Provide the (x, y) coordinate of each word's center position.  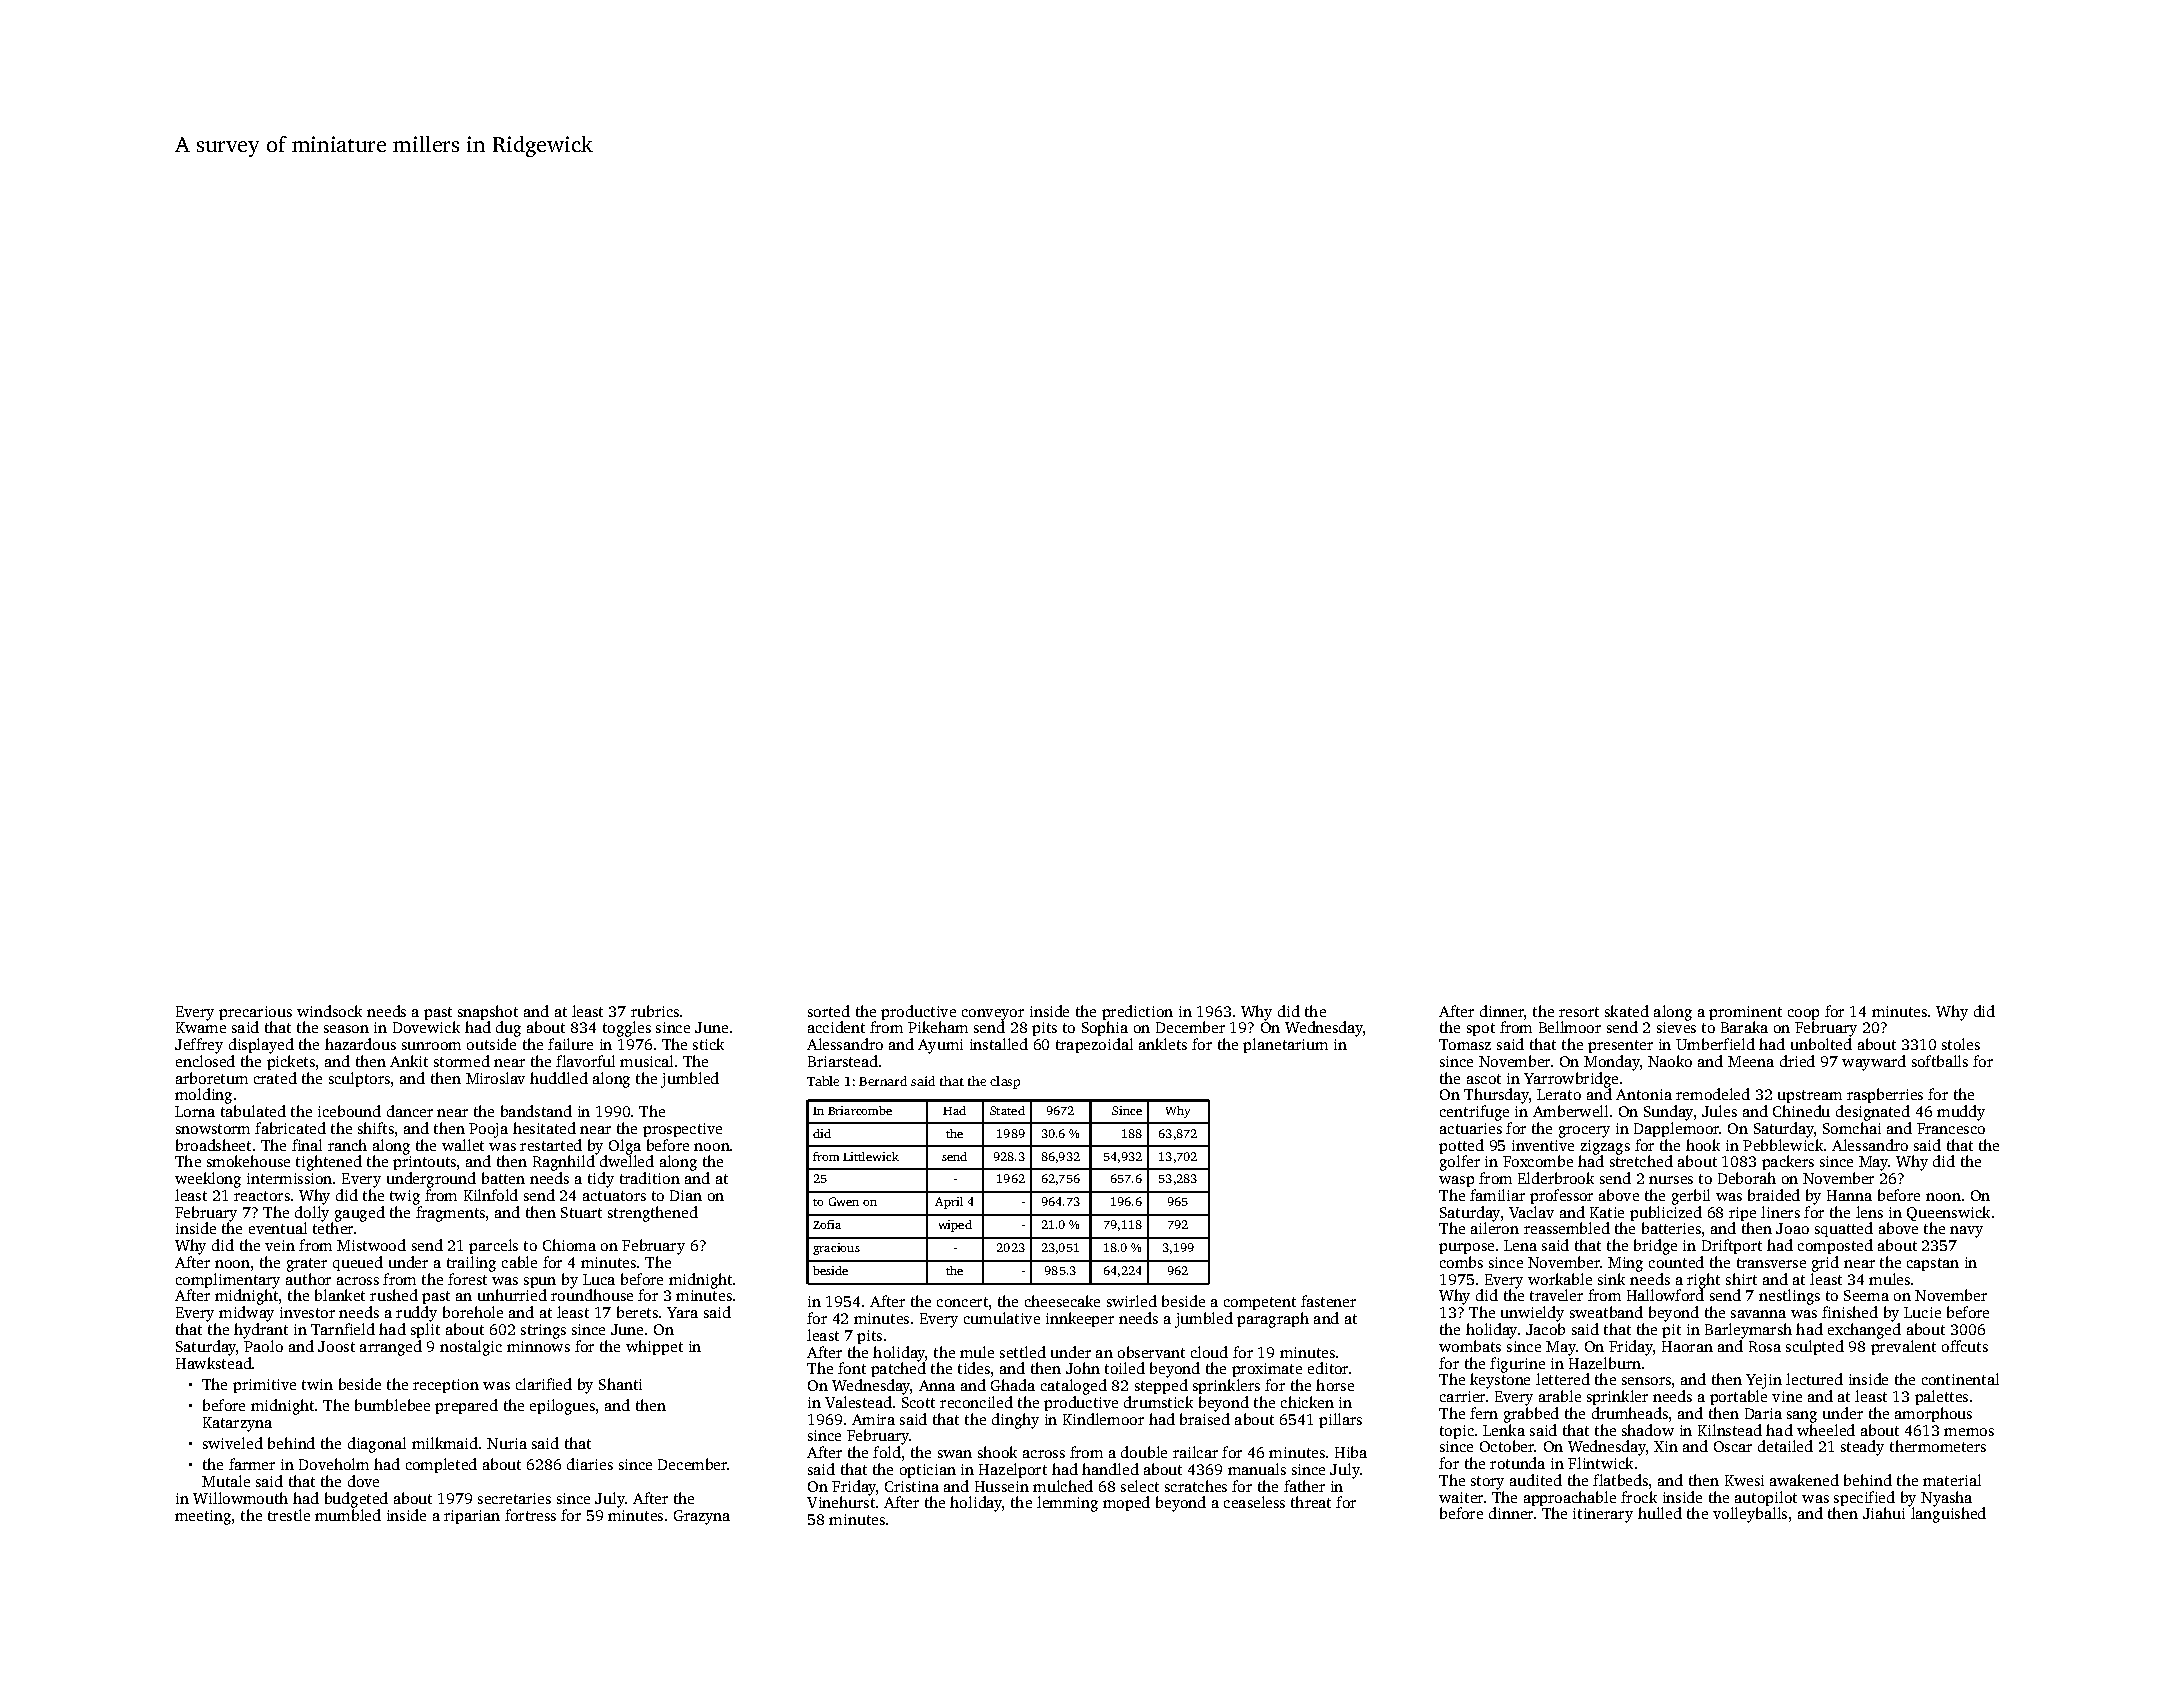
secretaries (514, 1498)
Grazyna (702, 1517)
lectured (1814, 1379)
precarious (255, 1013)
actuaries (1471, 1128)
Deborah (1747, 1178)
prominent (1745, 1013)
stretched (1641, 1161)
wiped (955, 1226)
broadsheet (213, 1145)
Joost (336, 1346)
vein (280, 1245)
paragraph (1273, 1320)
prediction (1137, 1012)
